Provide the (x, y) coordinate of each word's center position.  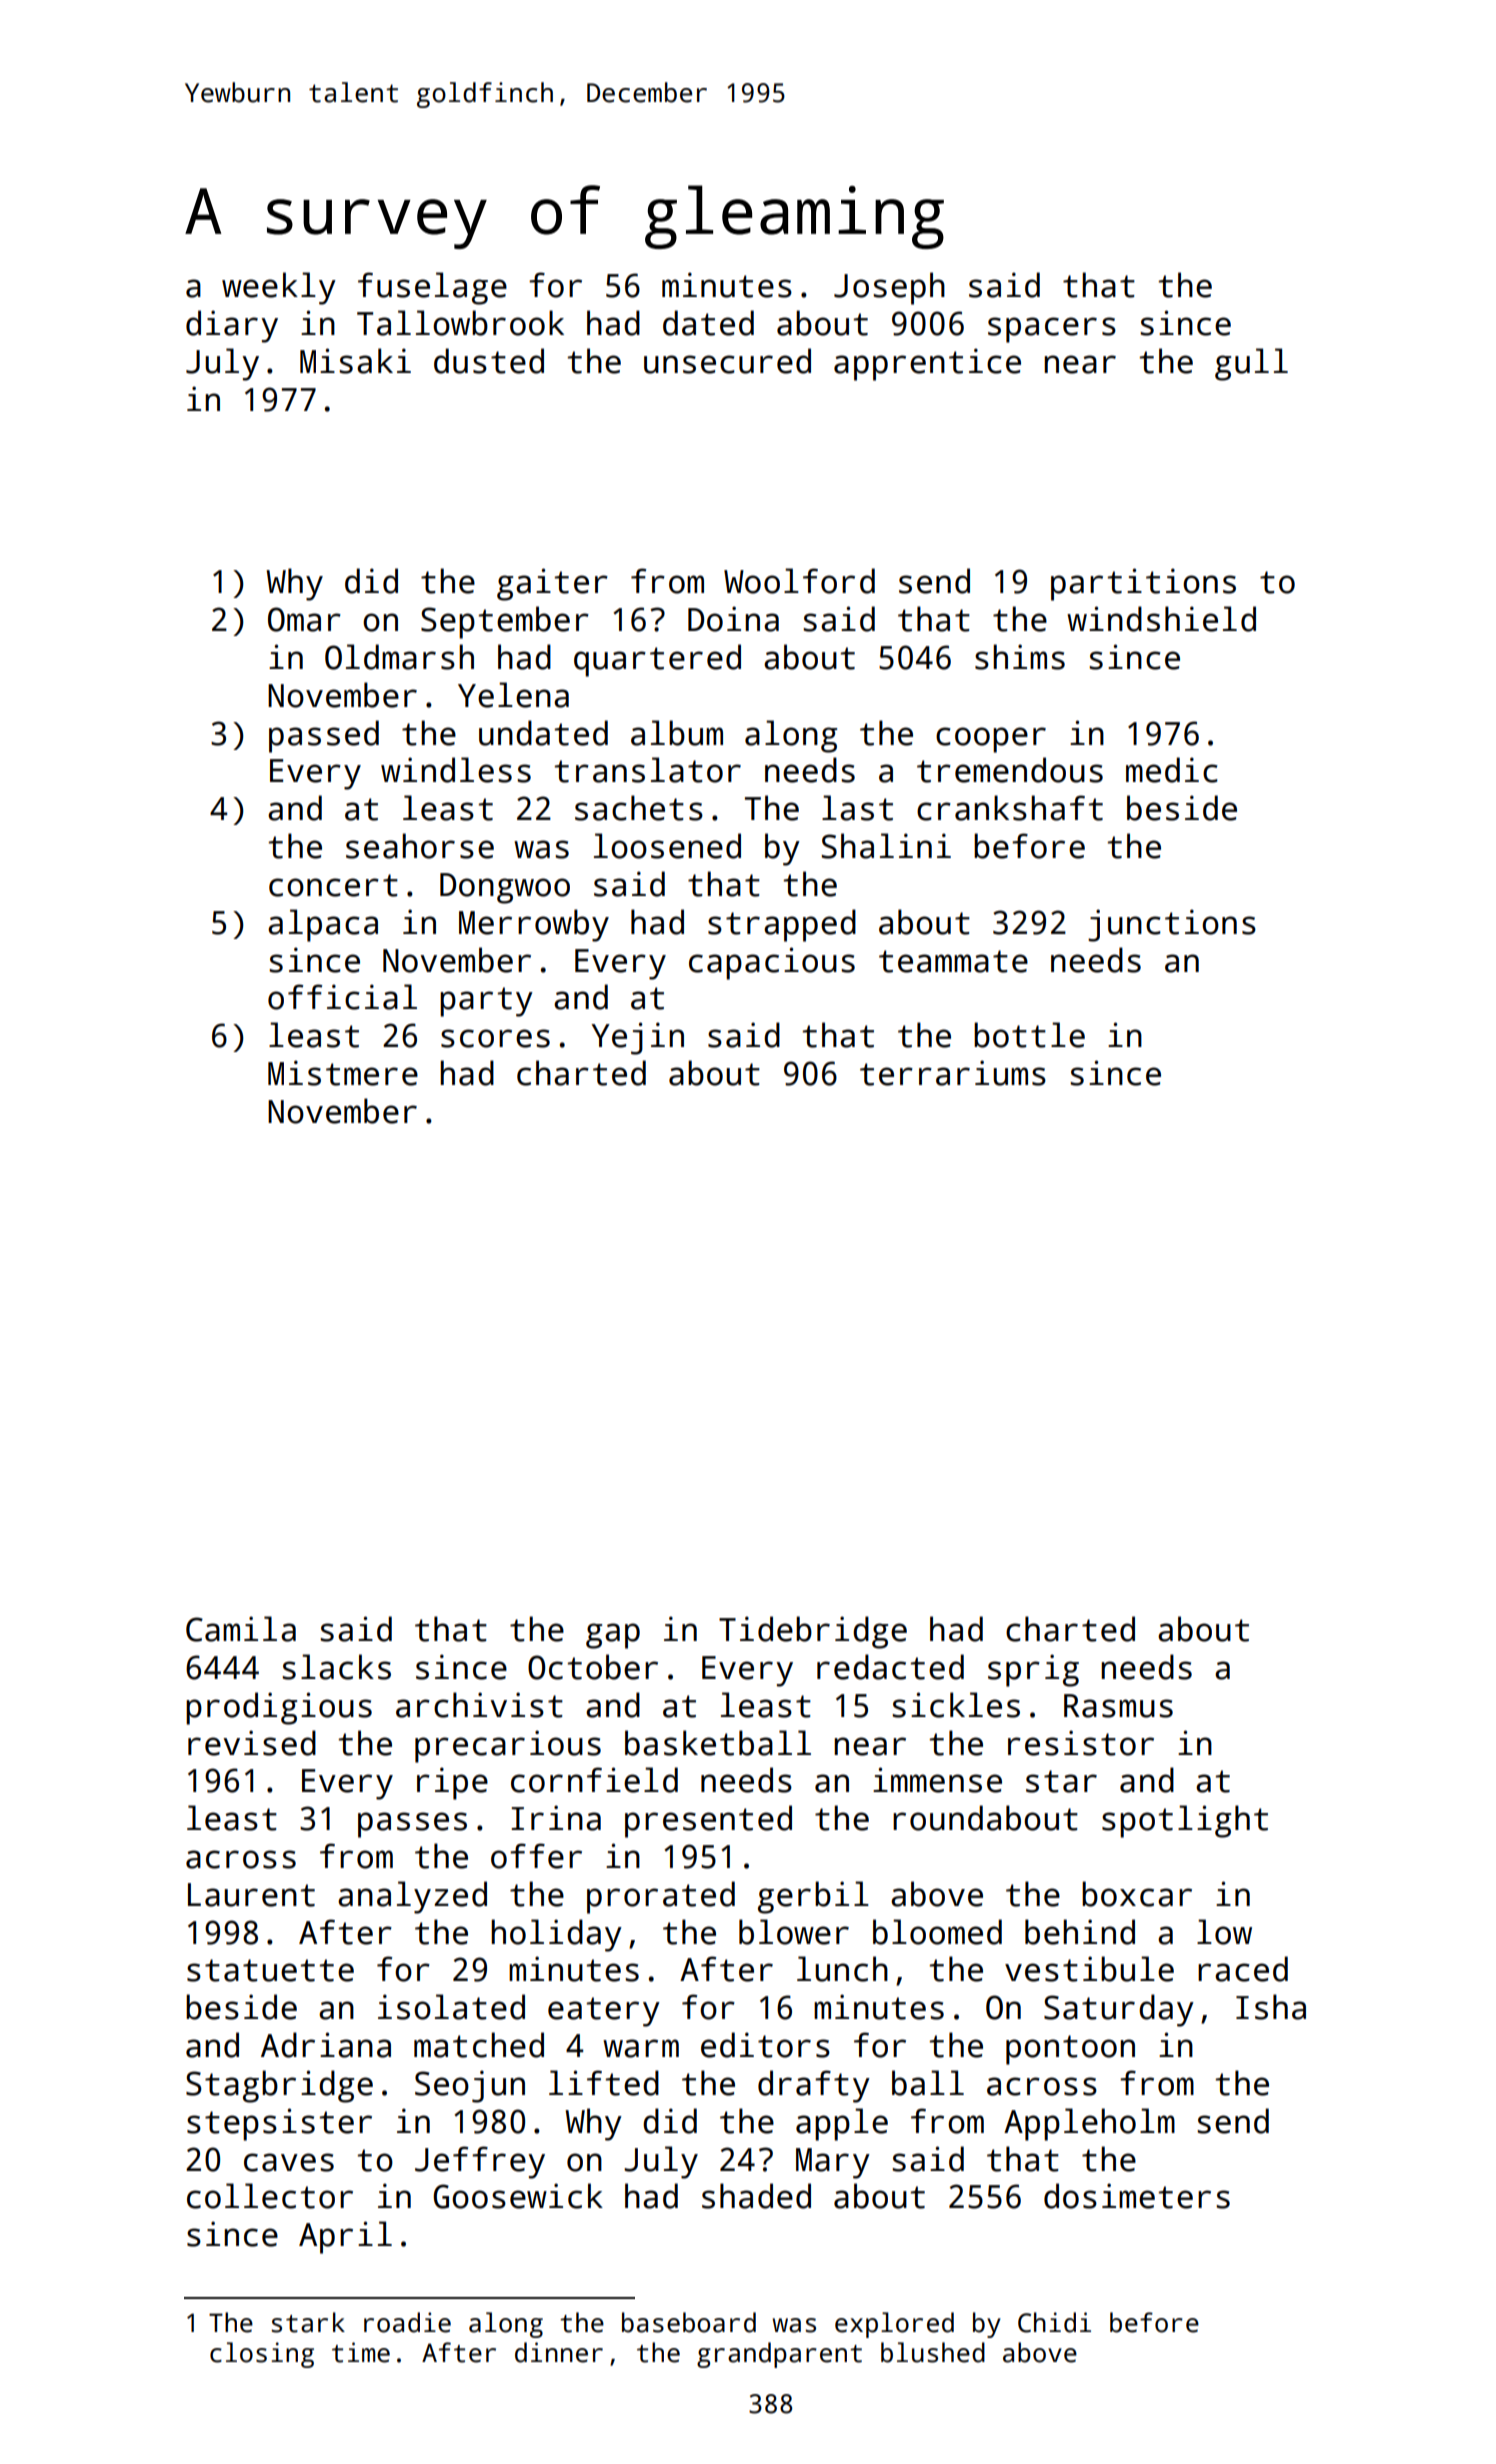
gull (1251, 364)
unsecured (727, 361)
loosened (667, 846)
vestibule (1089, 1969)
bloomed (937, 1932)
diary (232, 326)
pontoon (1070, 2050)
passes (412, 1825)
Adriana (326, 2045)
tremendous (1010, 770)
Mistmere (343, 1073)
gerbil (813, 1897)
